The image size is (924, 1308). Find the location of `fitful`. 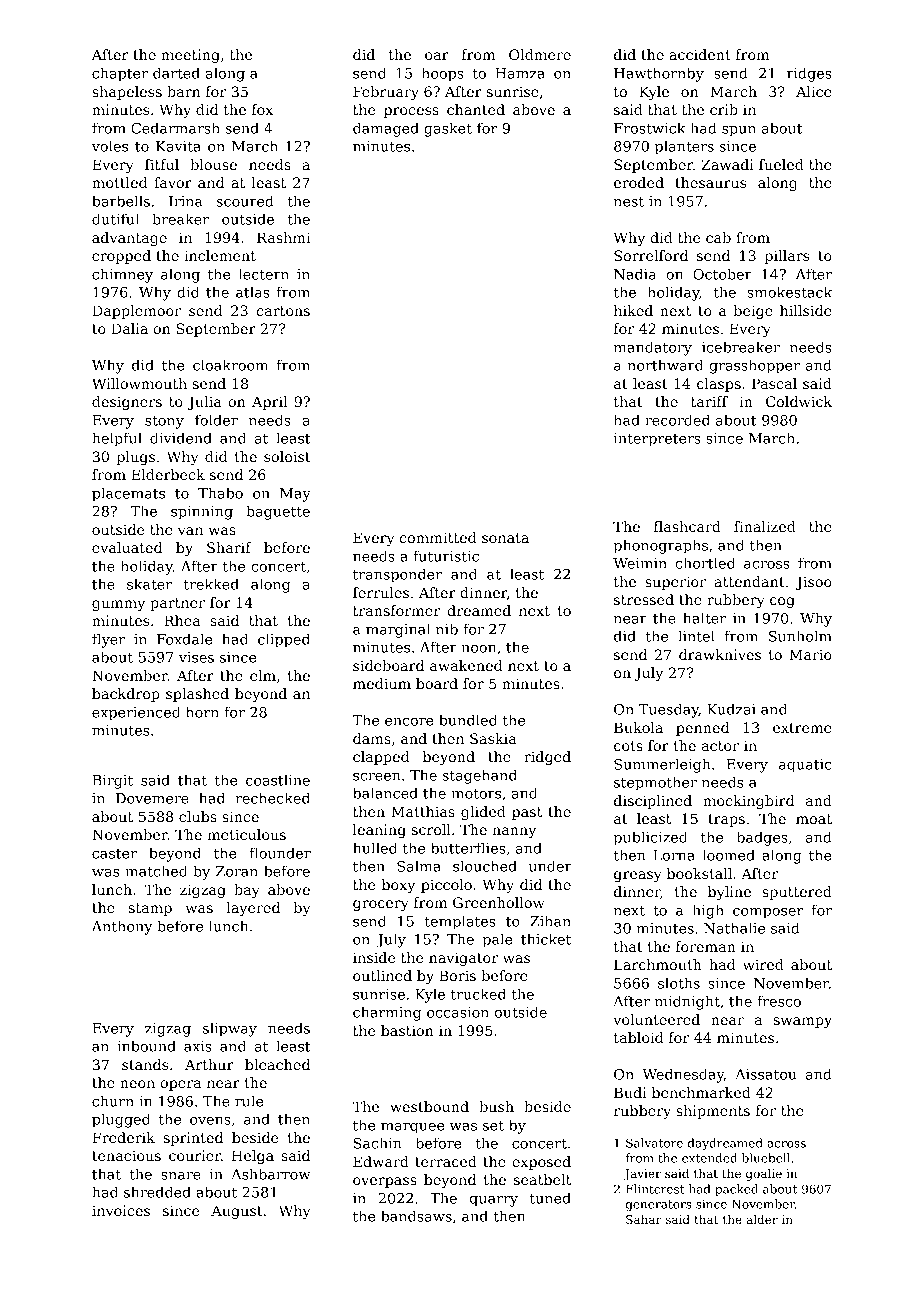

fitful is located at coordinates (162, 164).
